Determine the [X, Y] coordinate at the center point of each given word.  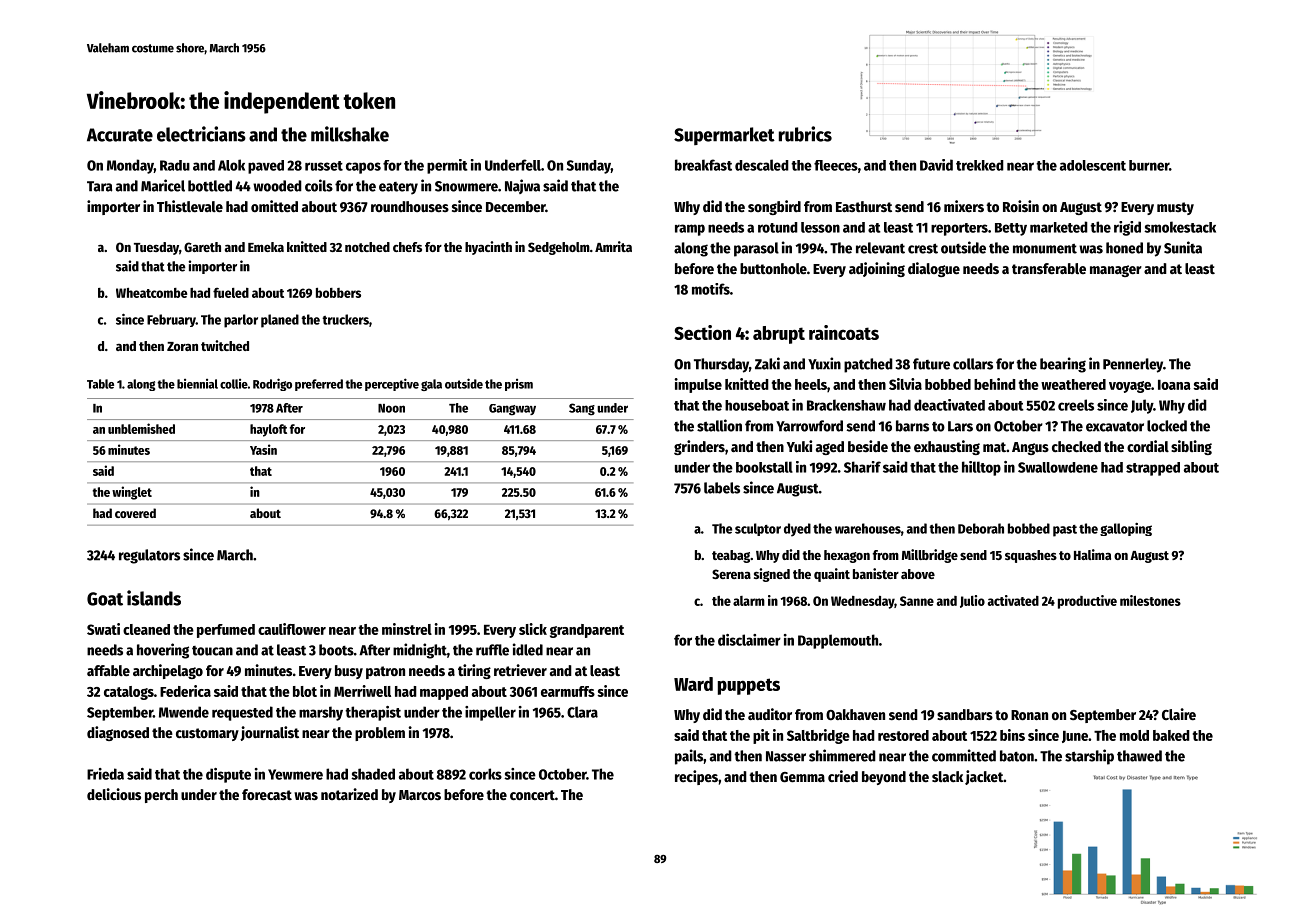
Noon [391, 408]
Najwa [522, 186]
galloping [1126, 529]
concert [532, 795]
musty [1175, 208]
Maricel [163, 185]
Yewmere [295, 774]
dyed [797, 530]
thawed [1139, 756]
